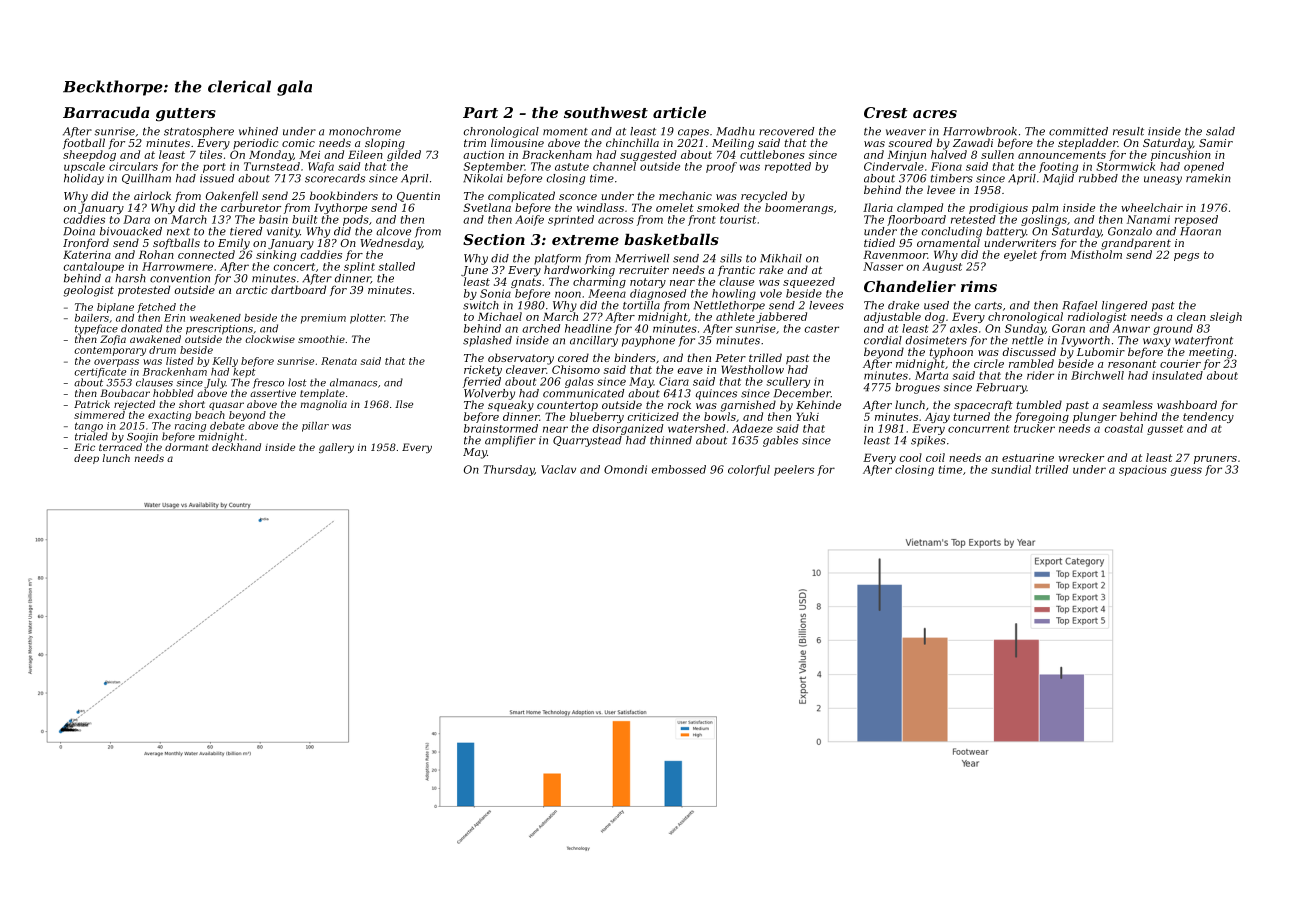 This page has width=1308, height=924. What do you see at coordinates (92, 318) in the page?
I see `bailers` at bounding box center [92, 318].
